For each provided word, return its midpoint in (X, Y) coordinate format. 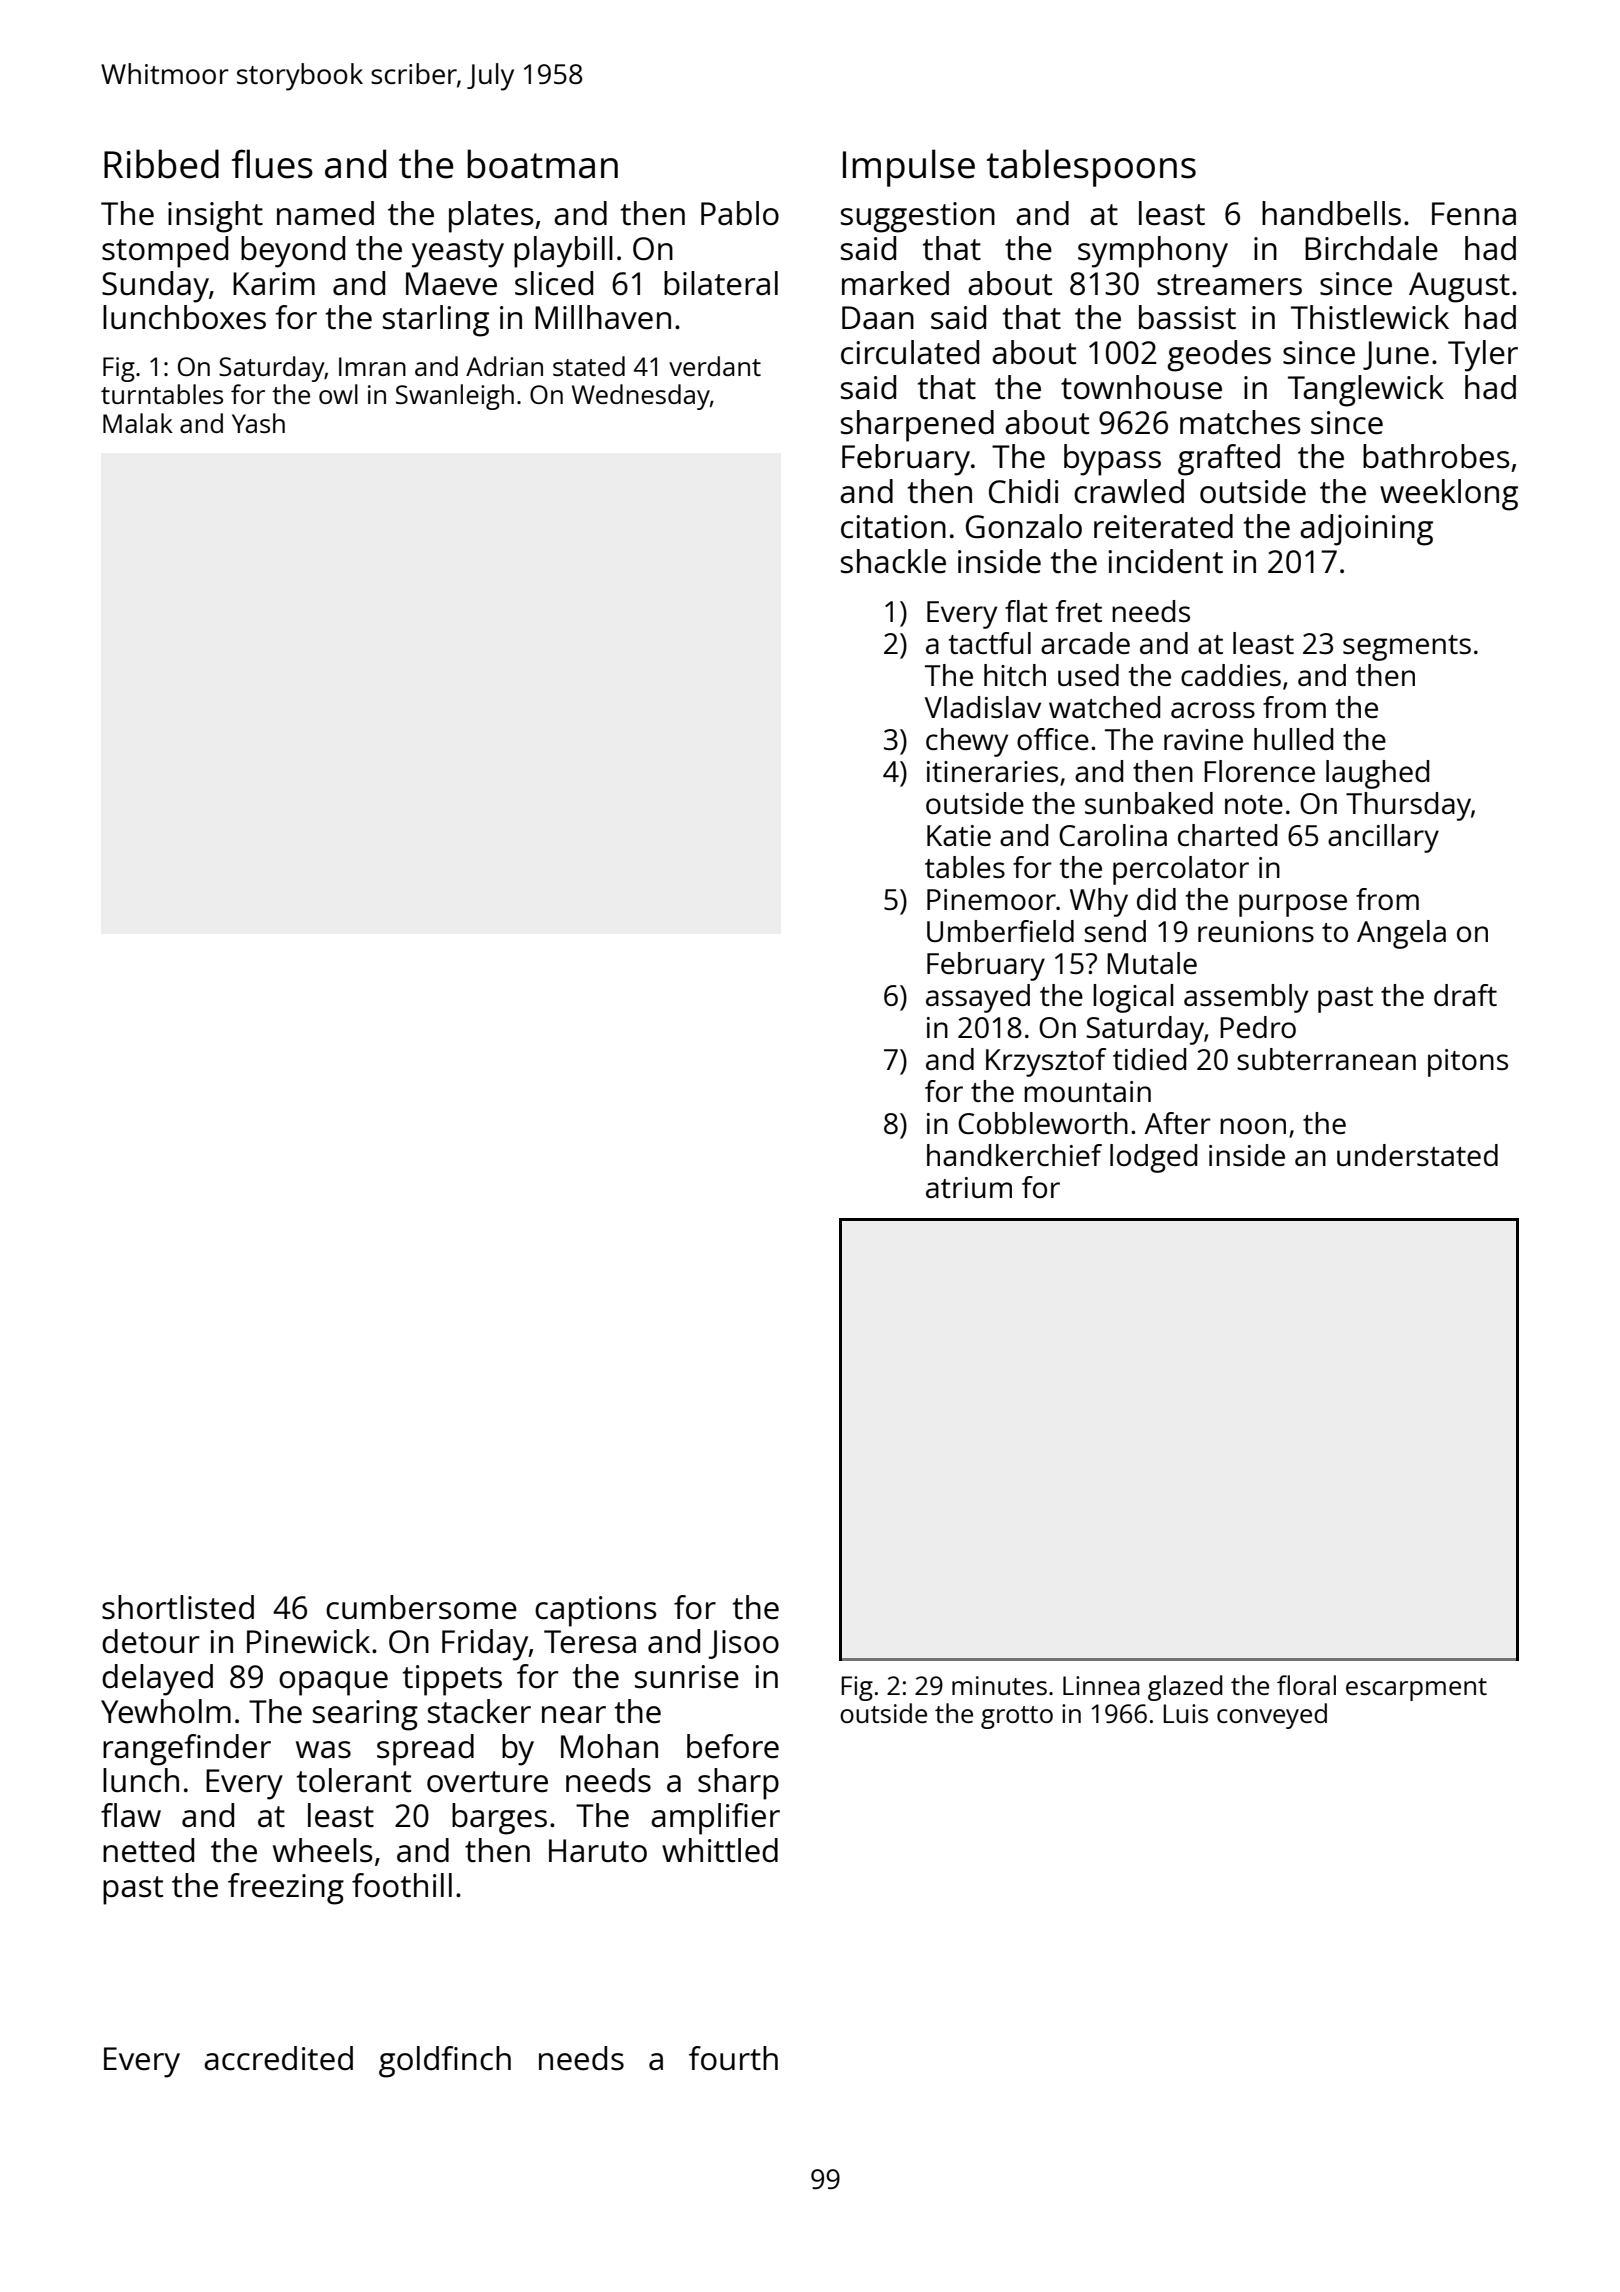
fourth (733, 2058)
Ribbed (161, 164)
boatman (542, 164)
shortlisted (178, 1607)
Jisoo (743, 1644)
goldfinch (445, 2062)
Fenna (1474, 214)
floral (1306, 1685)
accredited (278, 2058)
